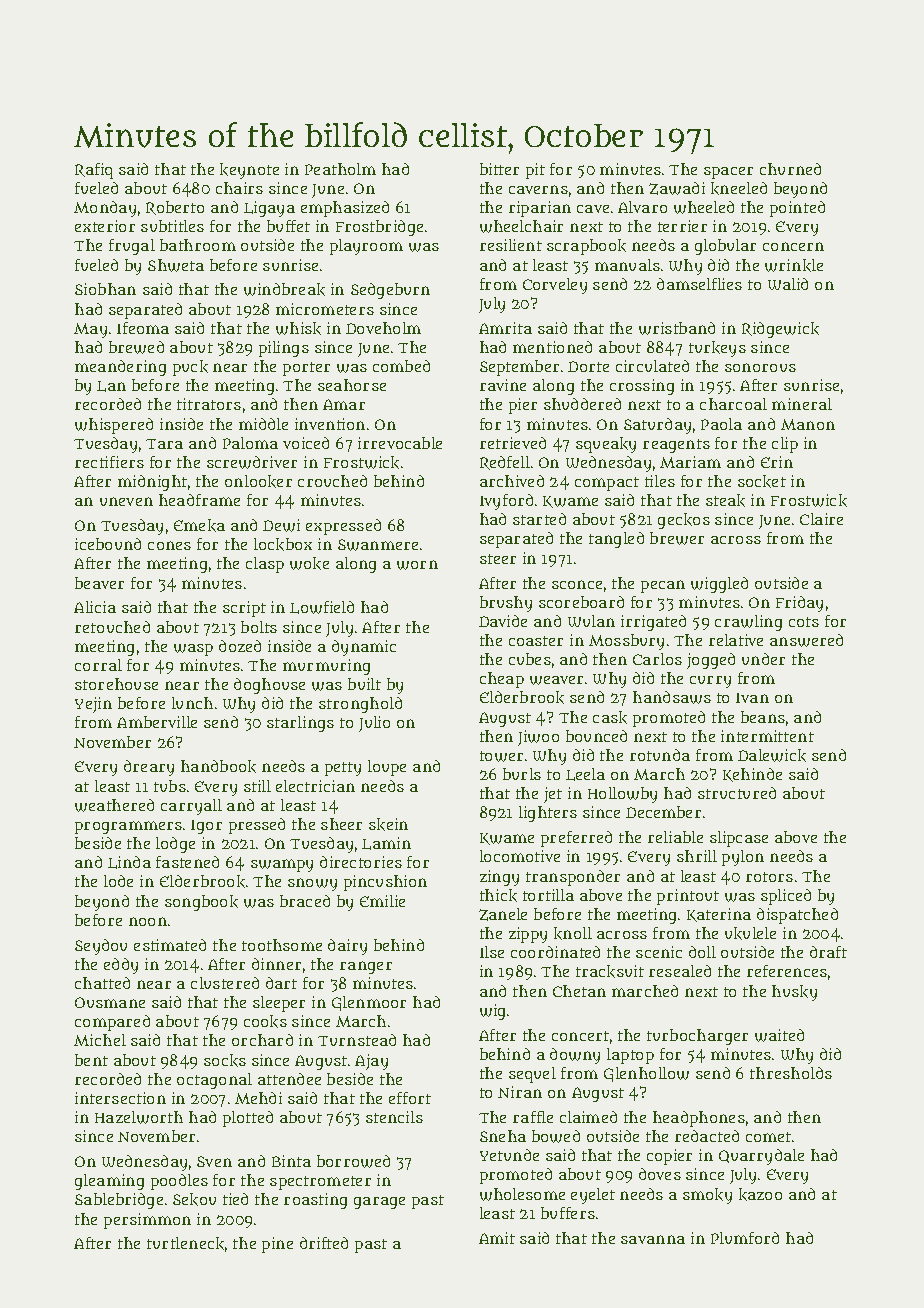  I want to click on Ivyford, so click(506, 502).
